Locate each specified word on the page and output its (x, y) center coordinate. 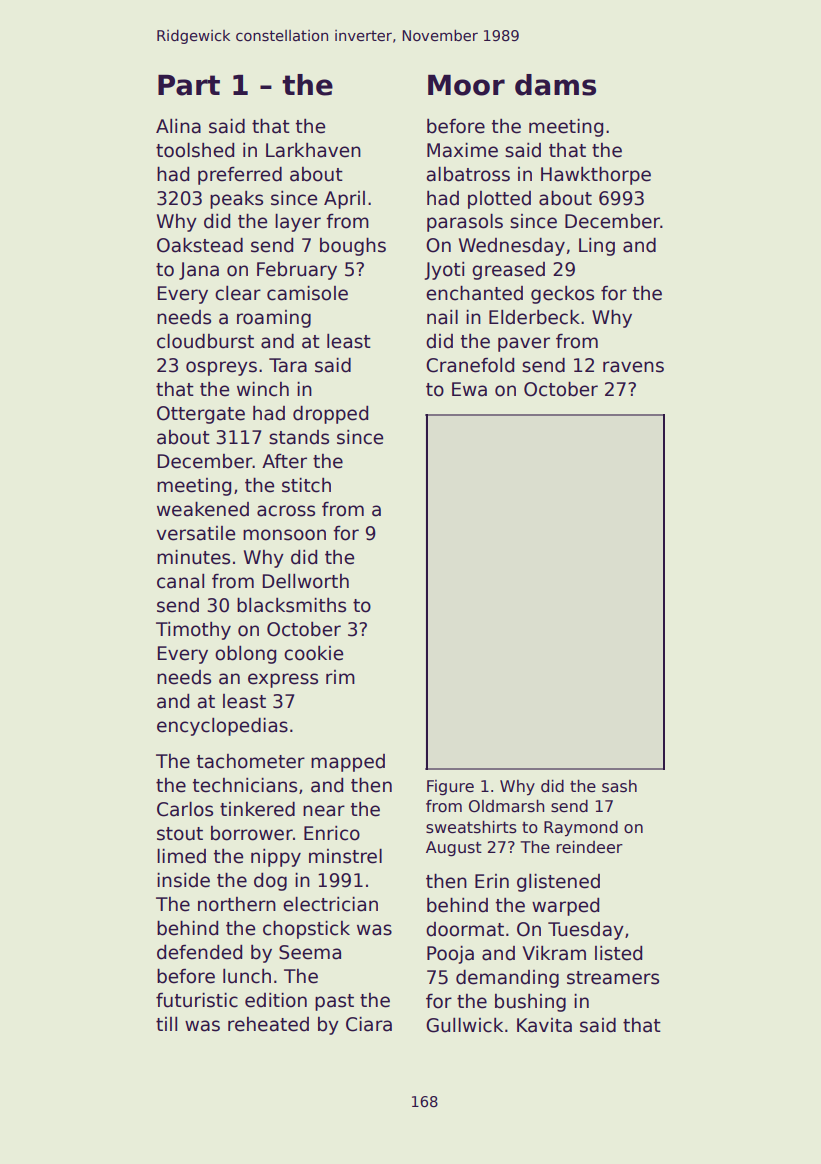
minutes (193, 557)
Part (189, 85)
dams (555, 85)
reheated (268, 1024)
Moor (466, 85)
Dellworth (306, 581)
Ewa (469, 389)
